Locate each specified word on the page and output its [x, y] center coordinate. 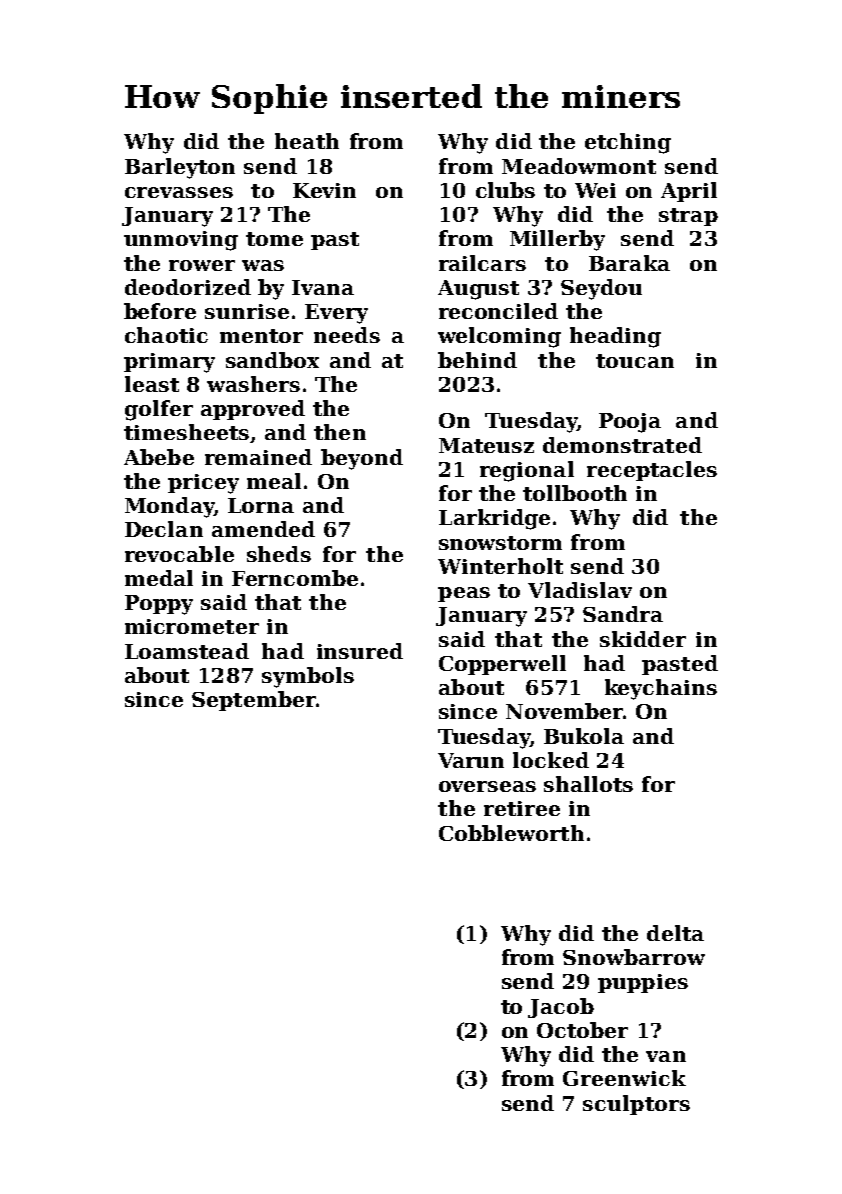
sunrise [247, 311]
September [254, 701]
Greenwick [624, 1078]
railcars [482, 263]
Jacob [561, 1008]
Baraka [629, 263]
